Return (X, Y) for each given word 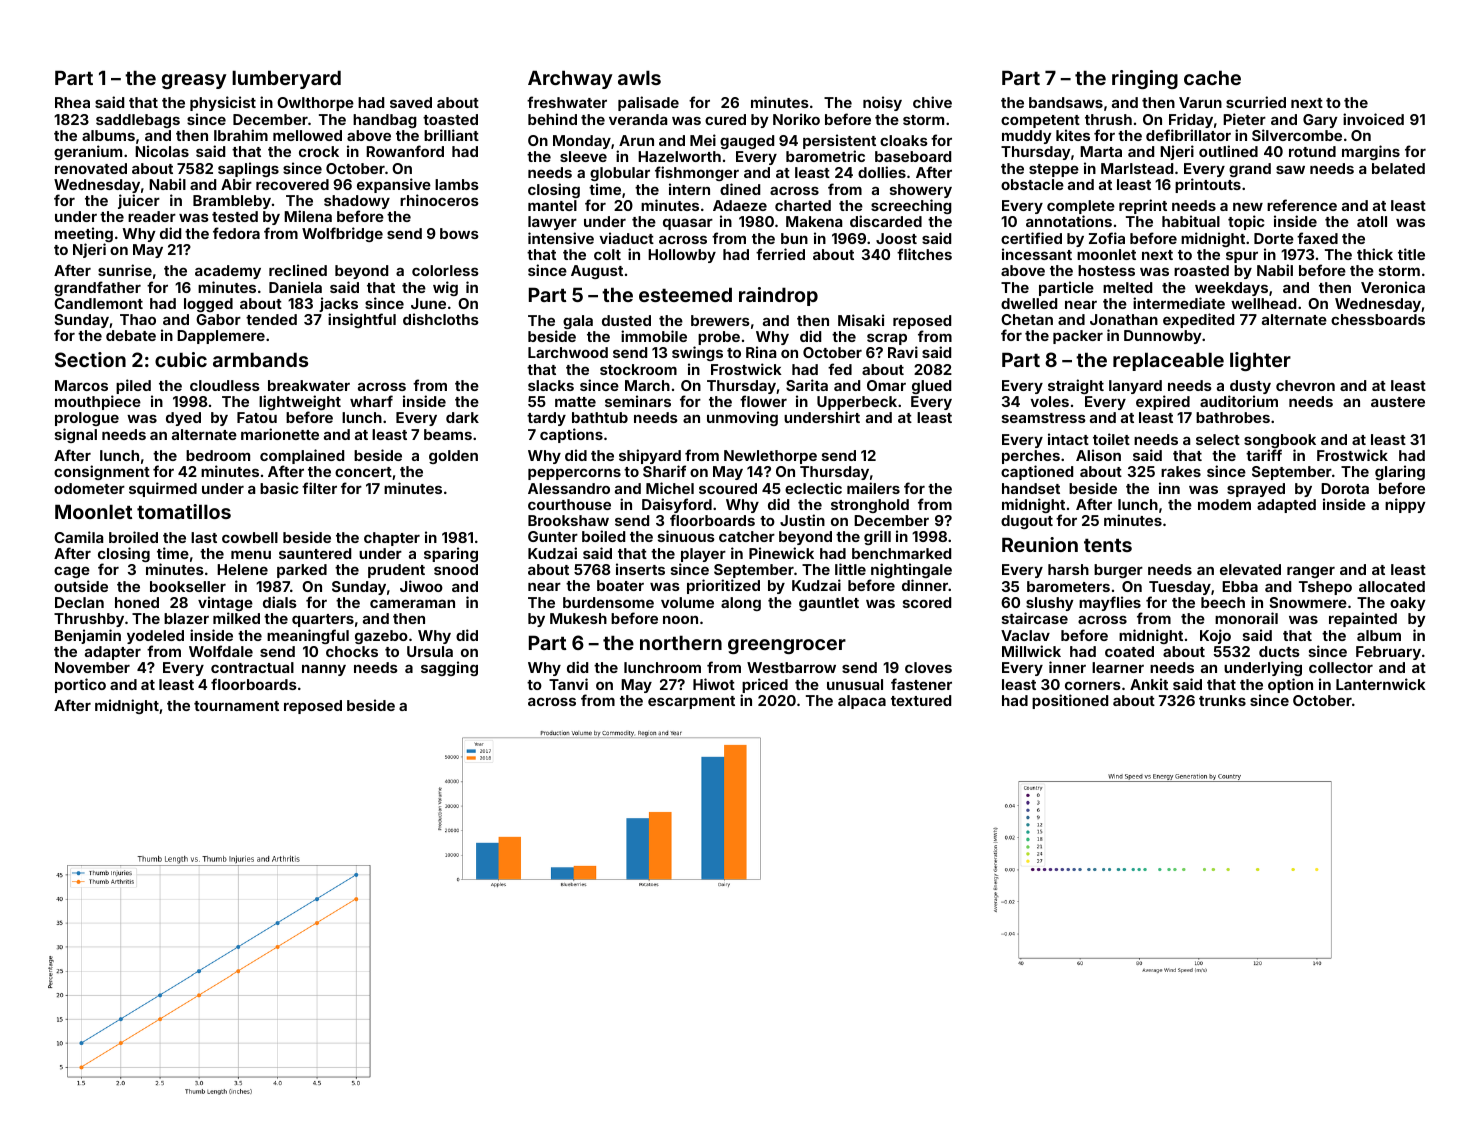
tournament (236, 706)
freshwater (567, 102)
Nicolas (162, 151)
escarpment (691, 702)
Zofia (1107, 238)
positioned (1070, 701)
